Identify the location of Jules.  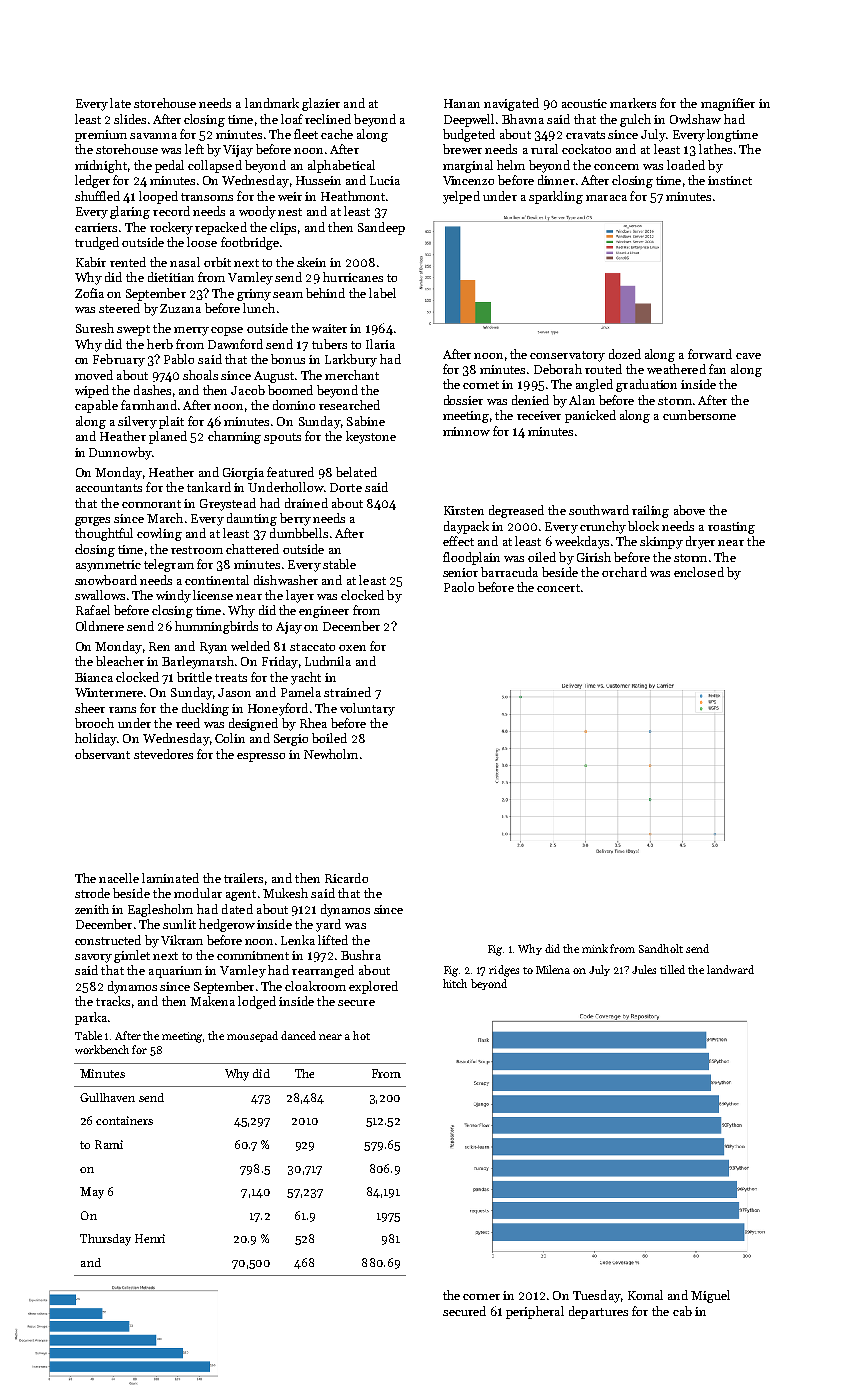
(644, 969).
